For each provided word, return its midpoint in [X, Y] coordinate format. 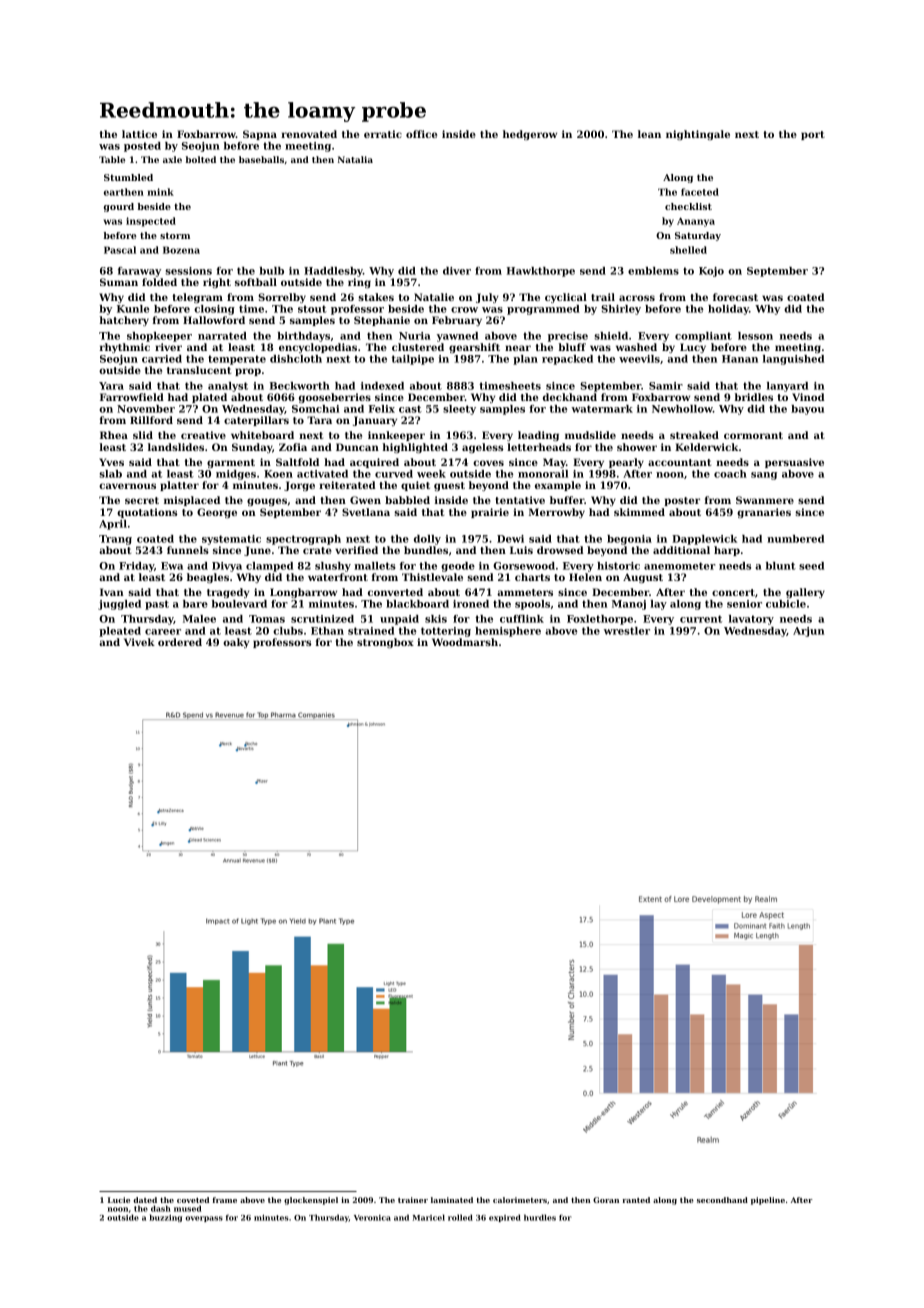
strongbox [385, 643]
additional [681, 550]
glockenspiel [311, 1201]
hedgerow [530, 135]
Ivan [112, 592]
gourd [119, 207]
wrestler [627, 631]
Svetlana [366, 512]
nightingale [698, 135]
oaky [236, 643]
